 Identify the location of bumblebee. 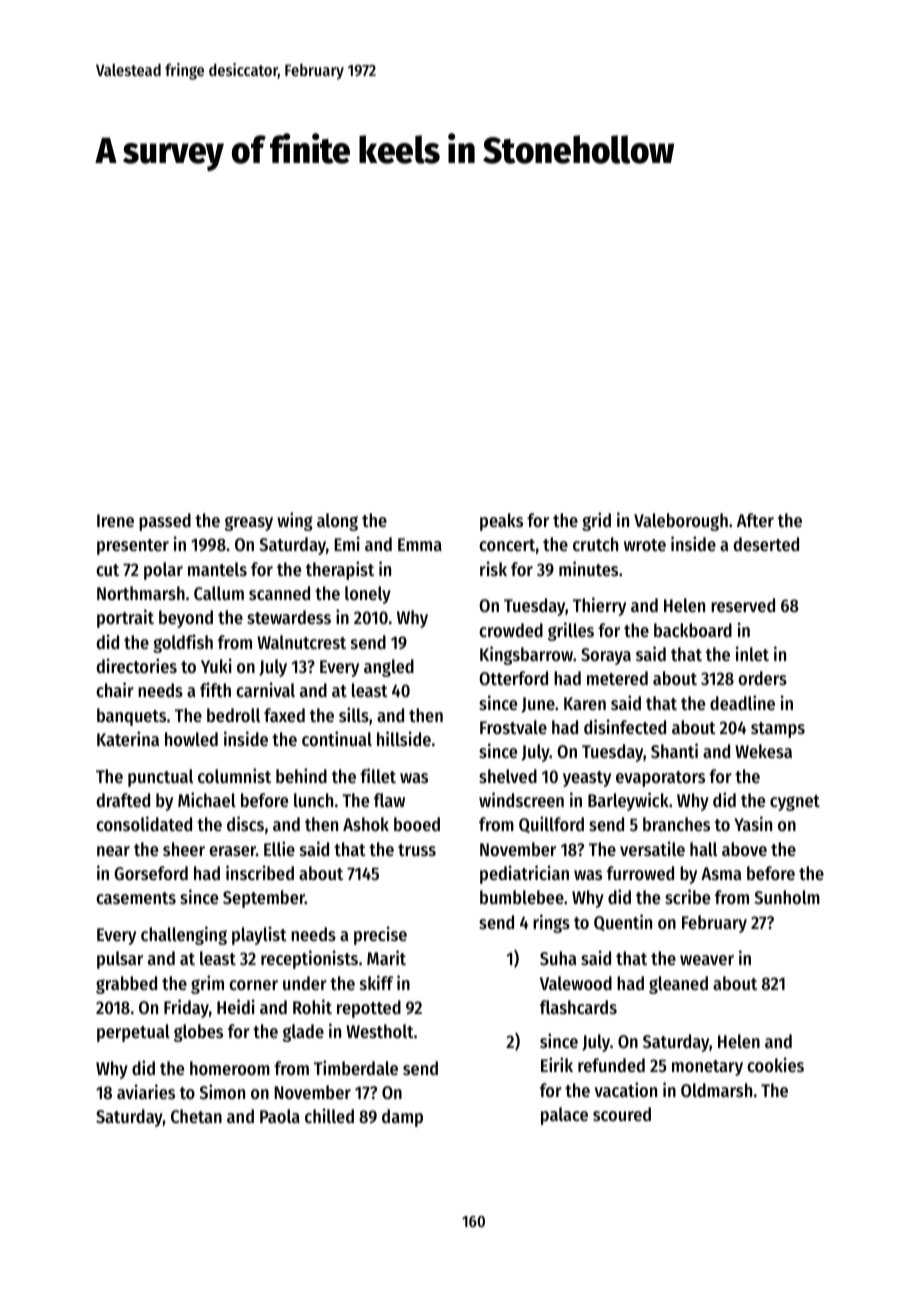
(522, 897).
